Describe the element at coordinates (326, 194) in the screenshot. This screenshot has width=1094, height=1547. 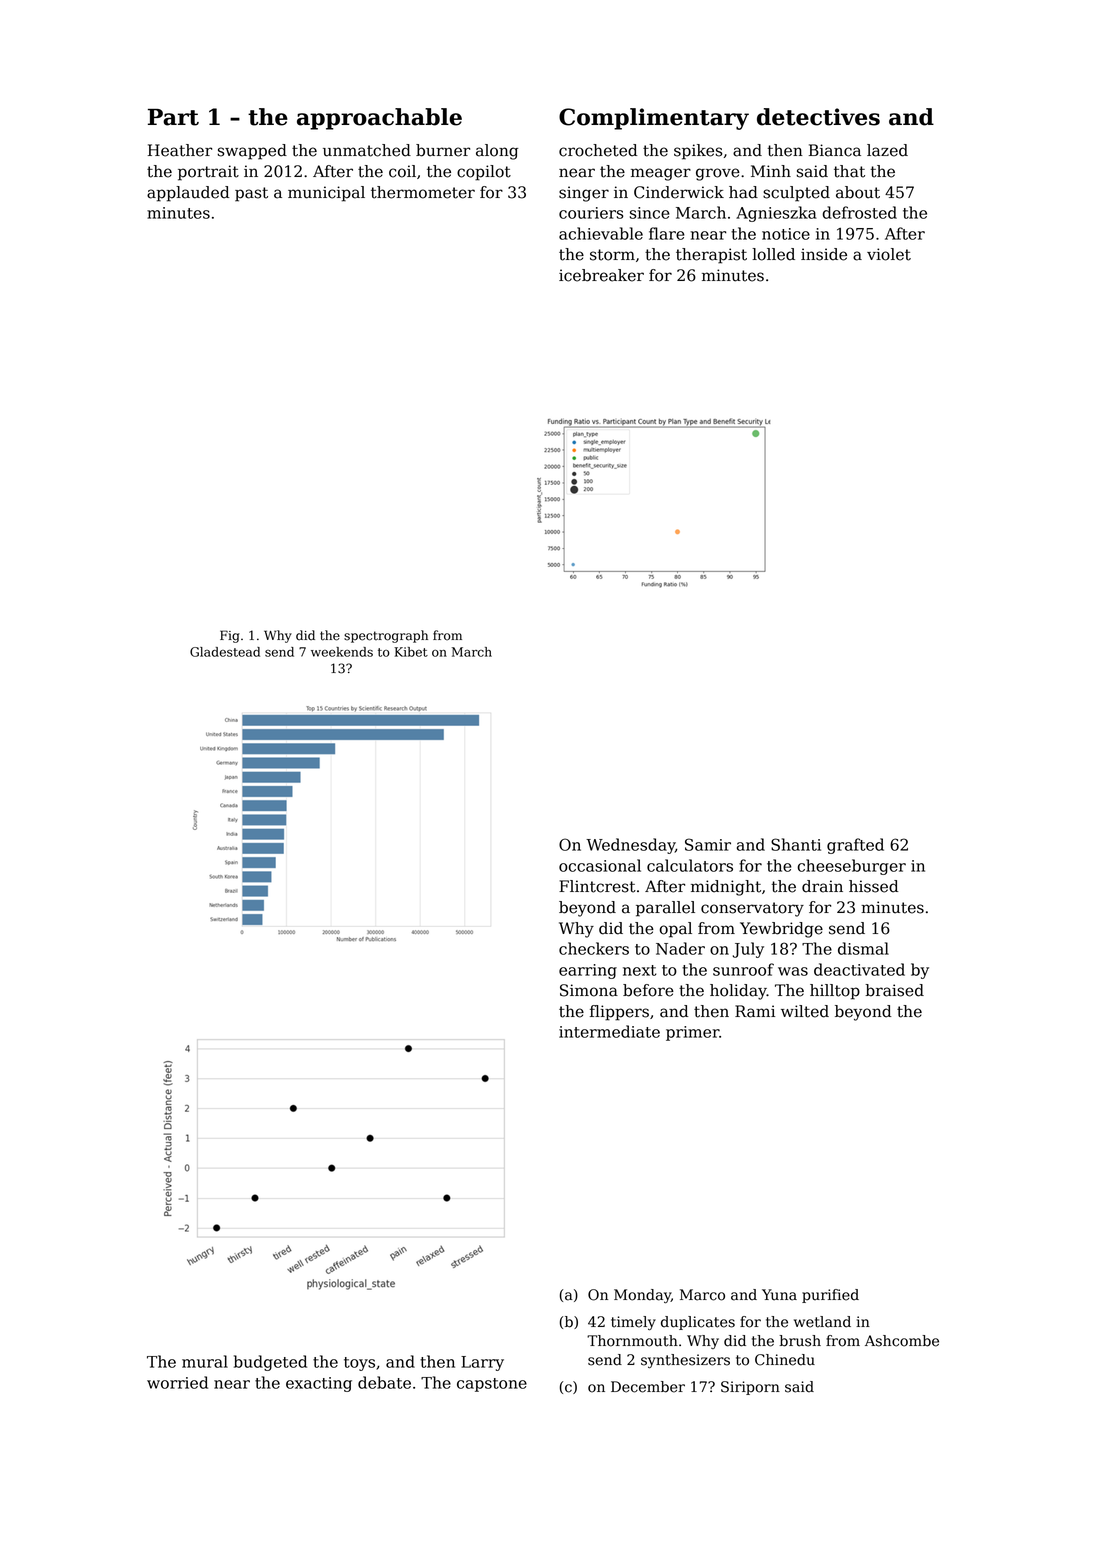
I see `municipal` at that location.
